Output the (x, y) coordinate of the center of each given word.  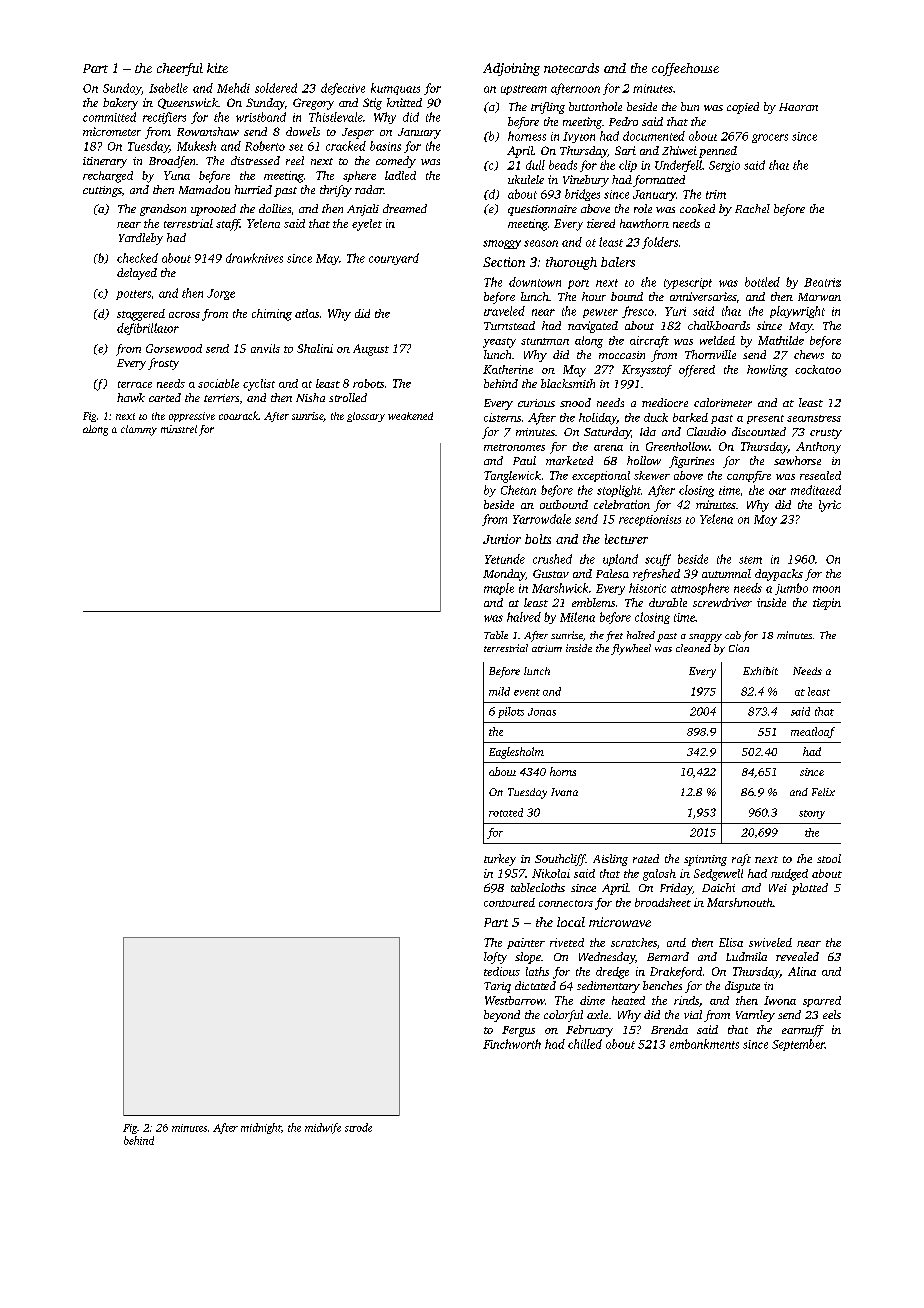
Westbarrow (515, 1000)
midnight (261, 1128)
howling (767, 371)
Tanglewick (512, 477)
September (798, 1045)
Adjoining (511, 69)
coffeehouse (685, 69)
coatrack (239, 415)
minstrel (179, 429)
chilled (585, 1044)
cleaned (693, 648)
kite (217, 68)
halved (524, 617)
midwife (323, 1128)
